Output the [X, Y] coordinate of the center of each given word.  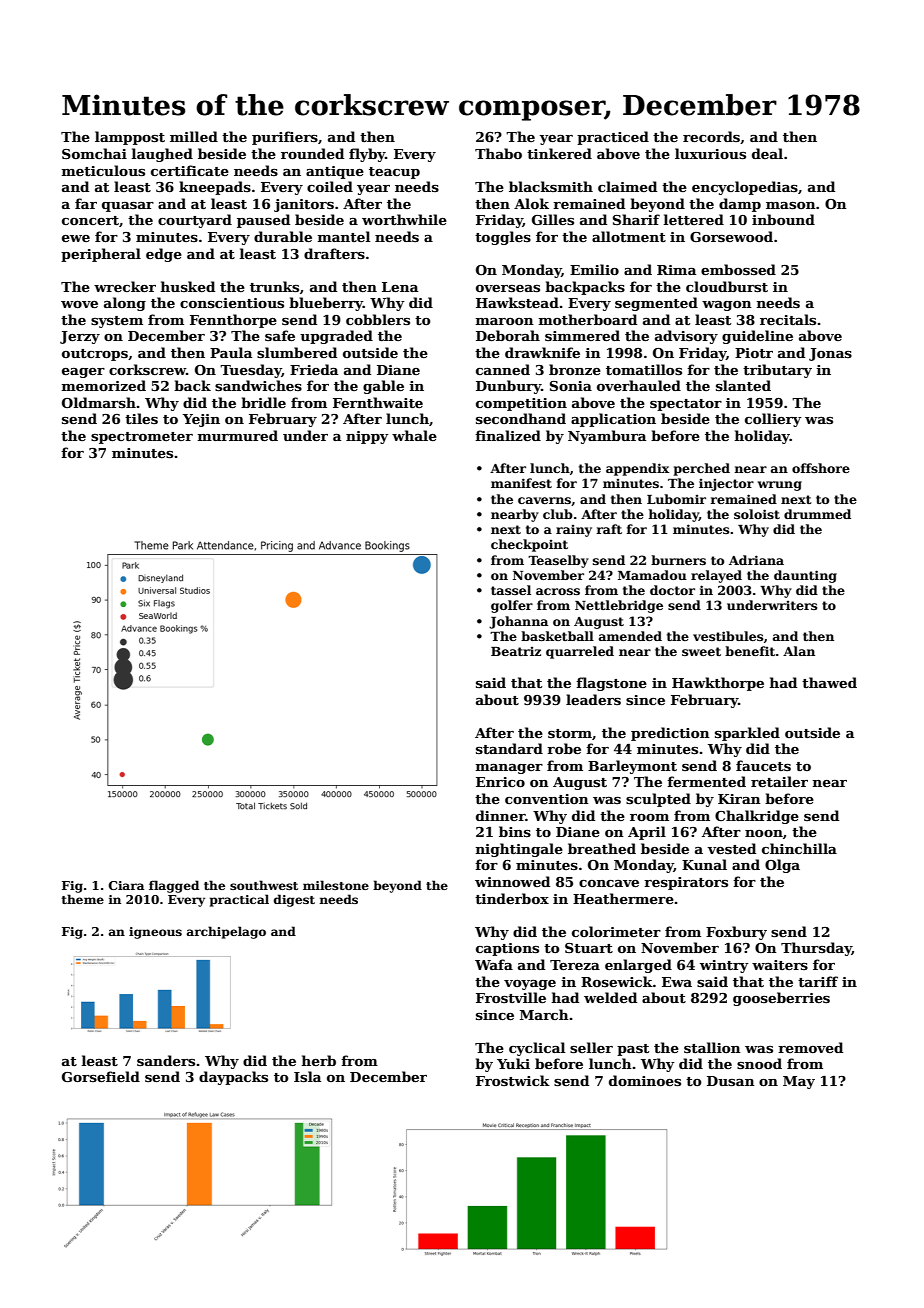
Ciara [126, 885]
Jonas [830, 354]
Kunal [704, 864]
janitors [304, 205]
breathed [602, 848]
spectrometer [142, 438]
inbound [783, 219]
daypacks [233, 1078]
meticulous [103, 170]
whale [414, 435]
